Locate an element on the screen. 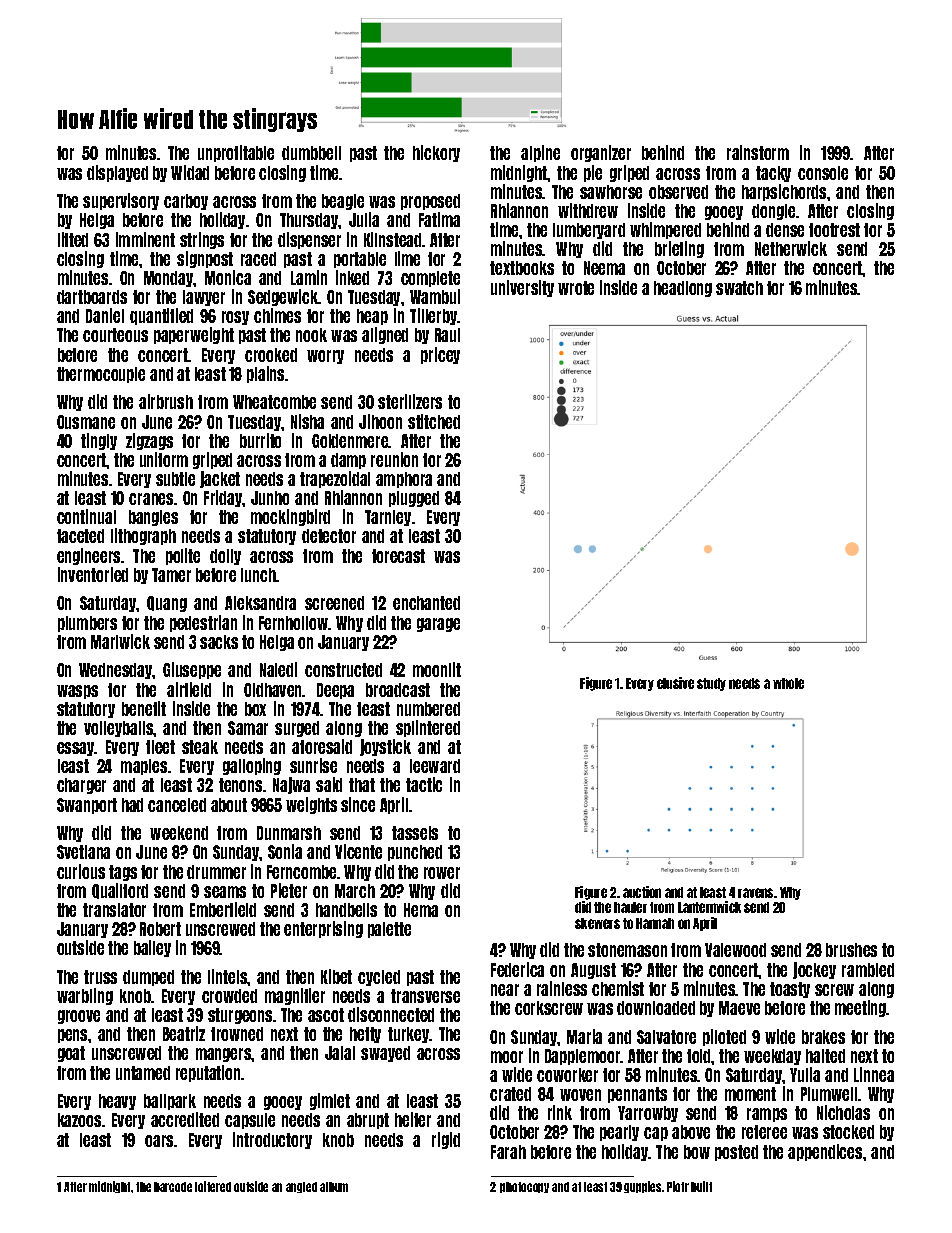 The height and width of the screenshot is (1233, 952). thermocouple is located at coordinates (101, 375).
